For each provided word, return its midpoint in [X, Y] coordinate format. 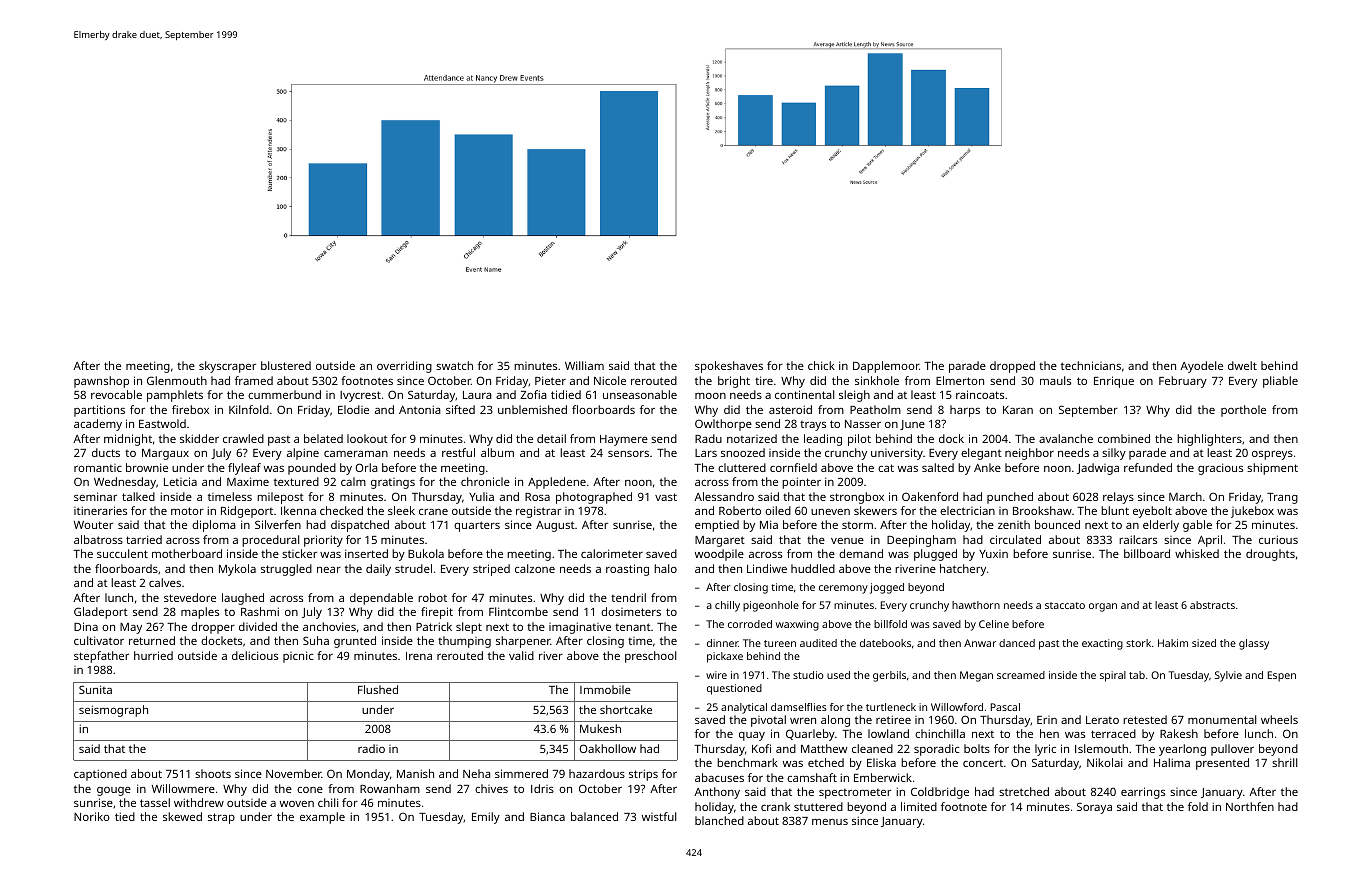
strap [221, 818]
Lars [706, 453]
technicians [1091, 365]
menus [830, 822]
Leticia [180, 481]
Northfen [1250, 806]
